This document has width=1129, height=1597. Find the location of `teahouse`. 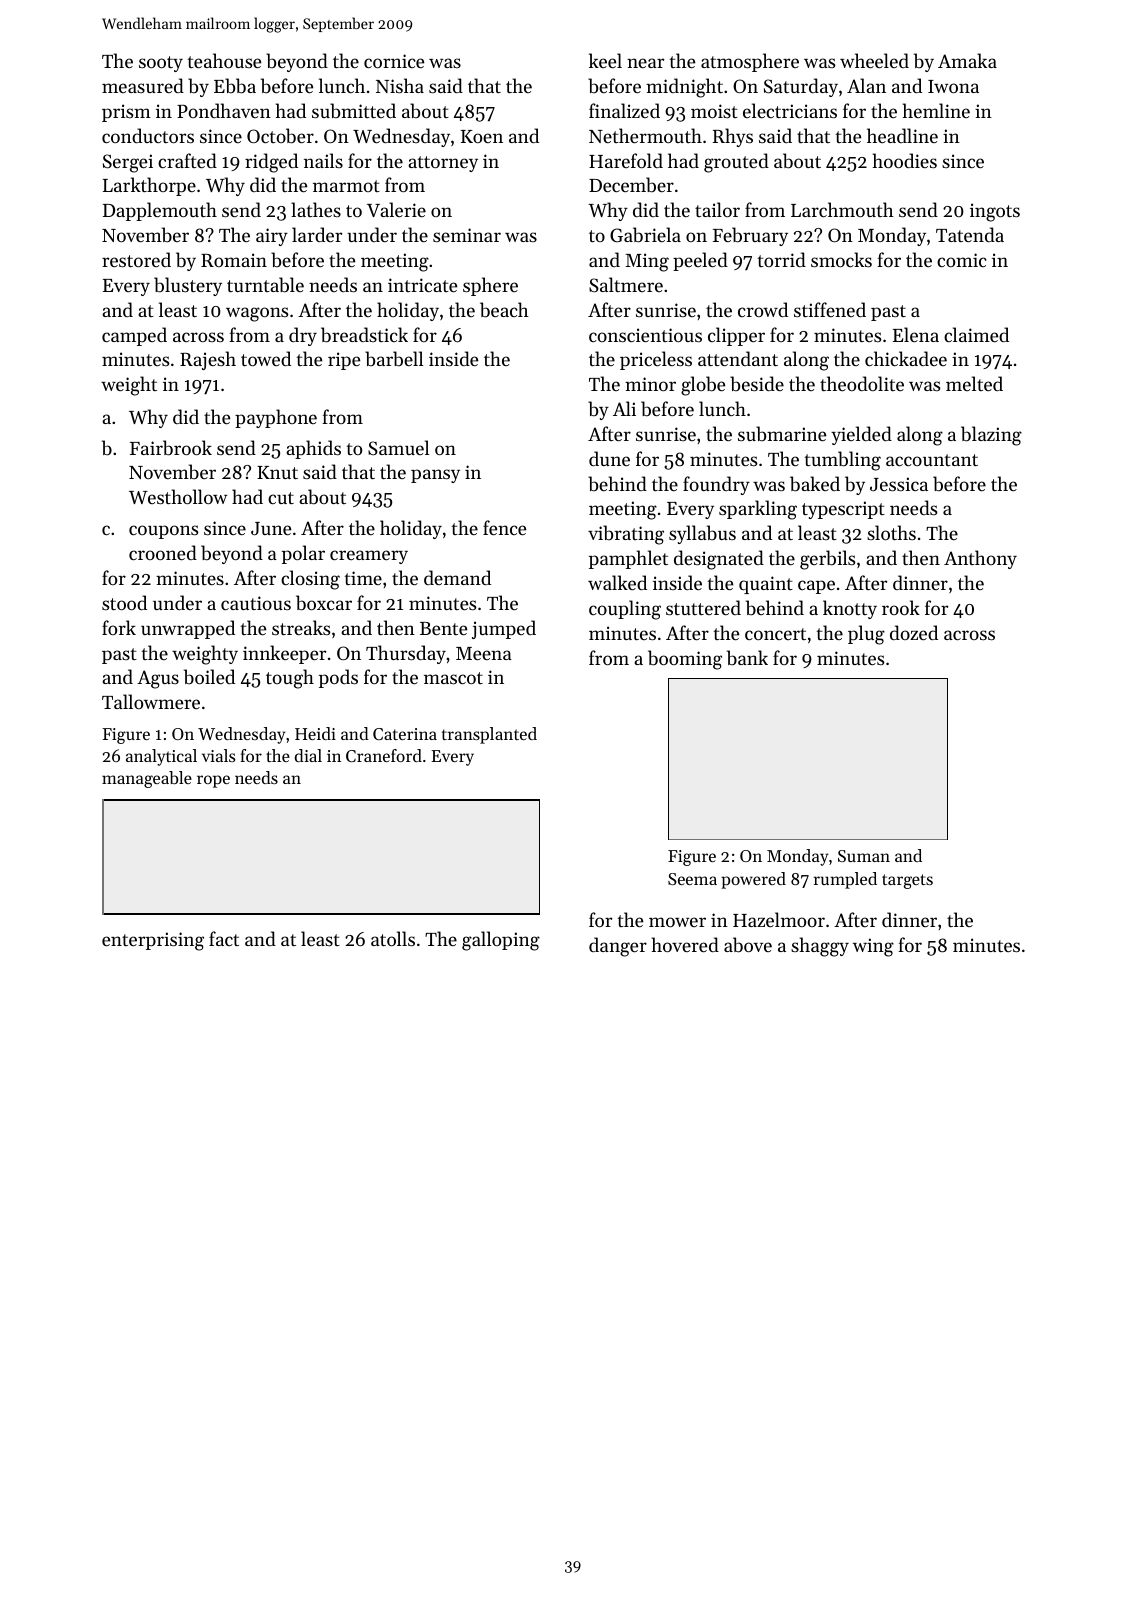

teahouse is located at coordinates (224, 60).
